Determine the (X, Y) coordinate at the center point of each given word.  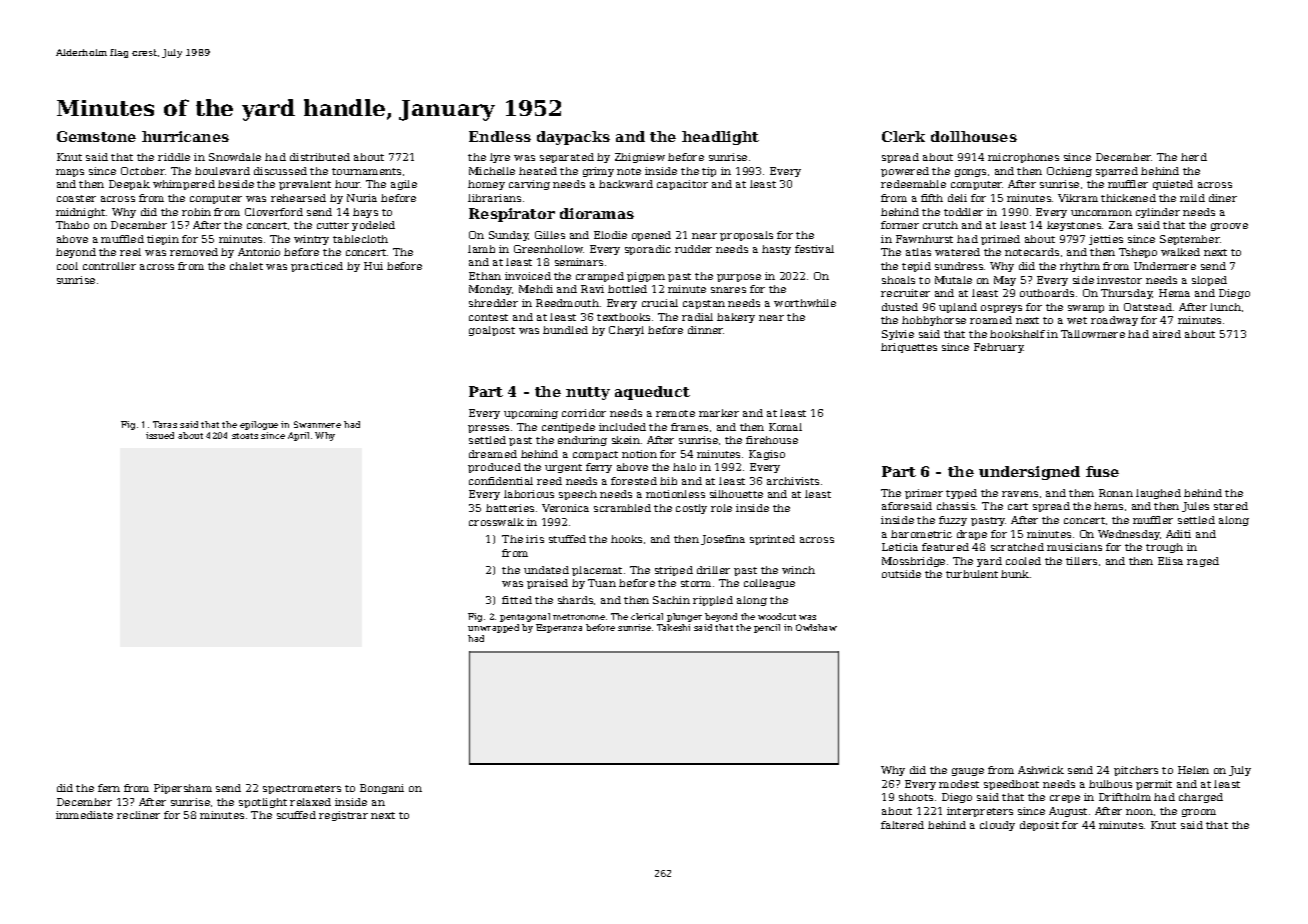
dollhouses (974, 136)
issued (160, 435)
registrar (343, 816)
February (999, 348)
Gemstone (96, 136)
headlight (720, 138)
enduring (582, 441)
